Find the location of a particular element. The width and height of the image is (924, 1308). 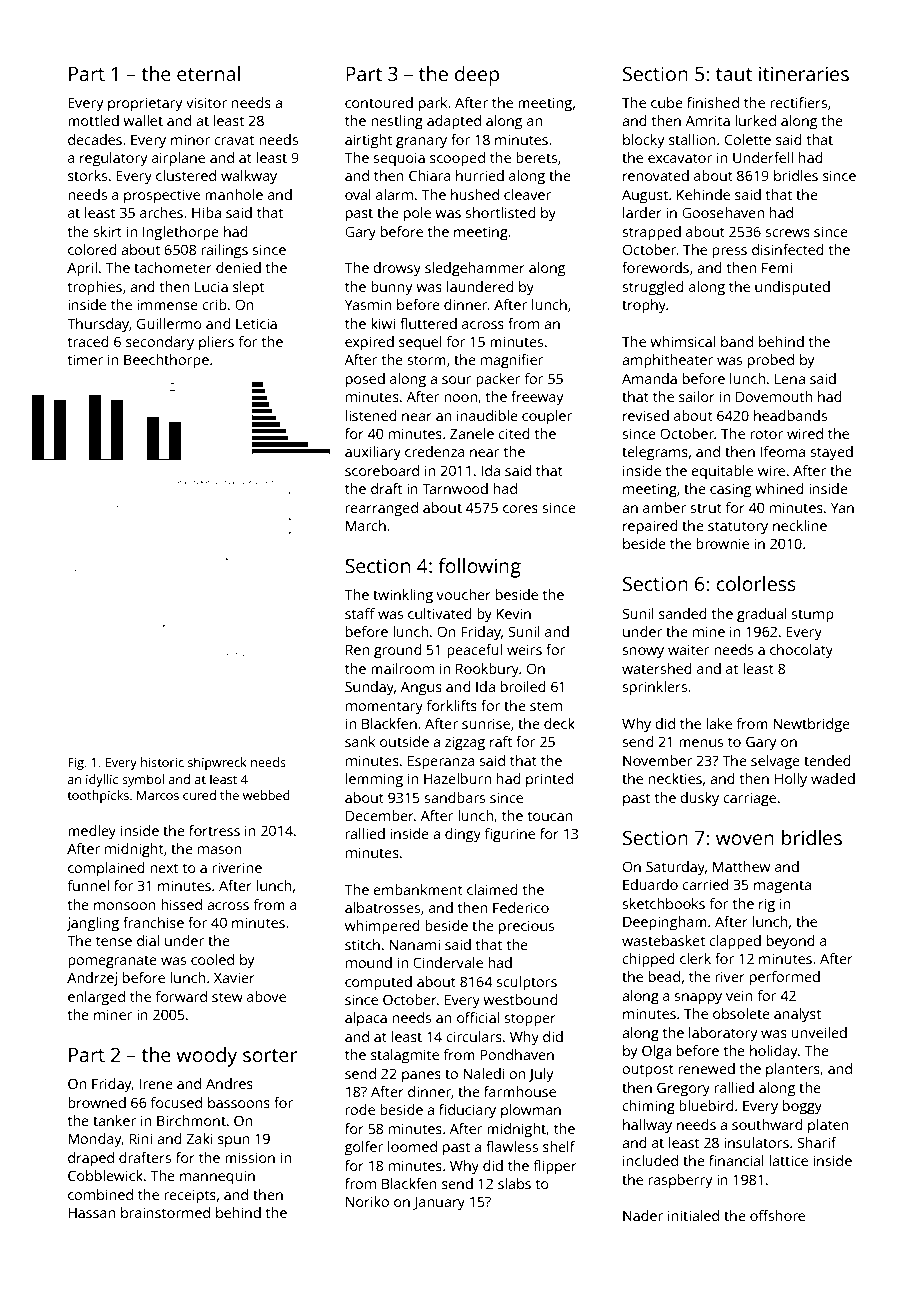

Beechthorpe is located at coordinates (166, 361).
